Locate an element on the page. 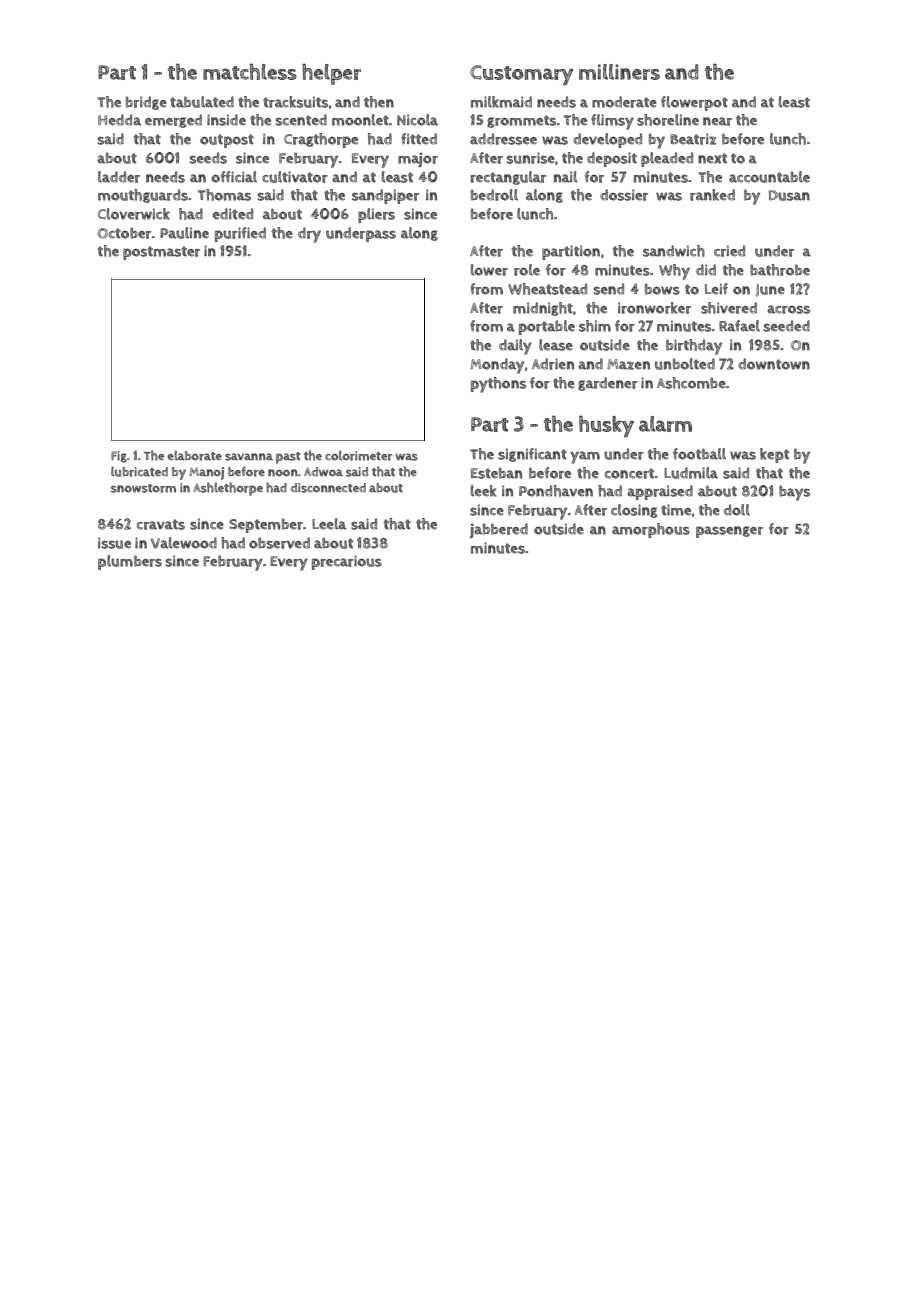  bedroll is located at coordinates (494, 195).
